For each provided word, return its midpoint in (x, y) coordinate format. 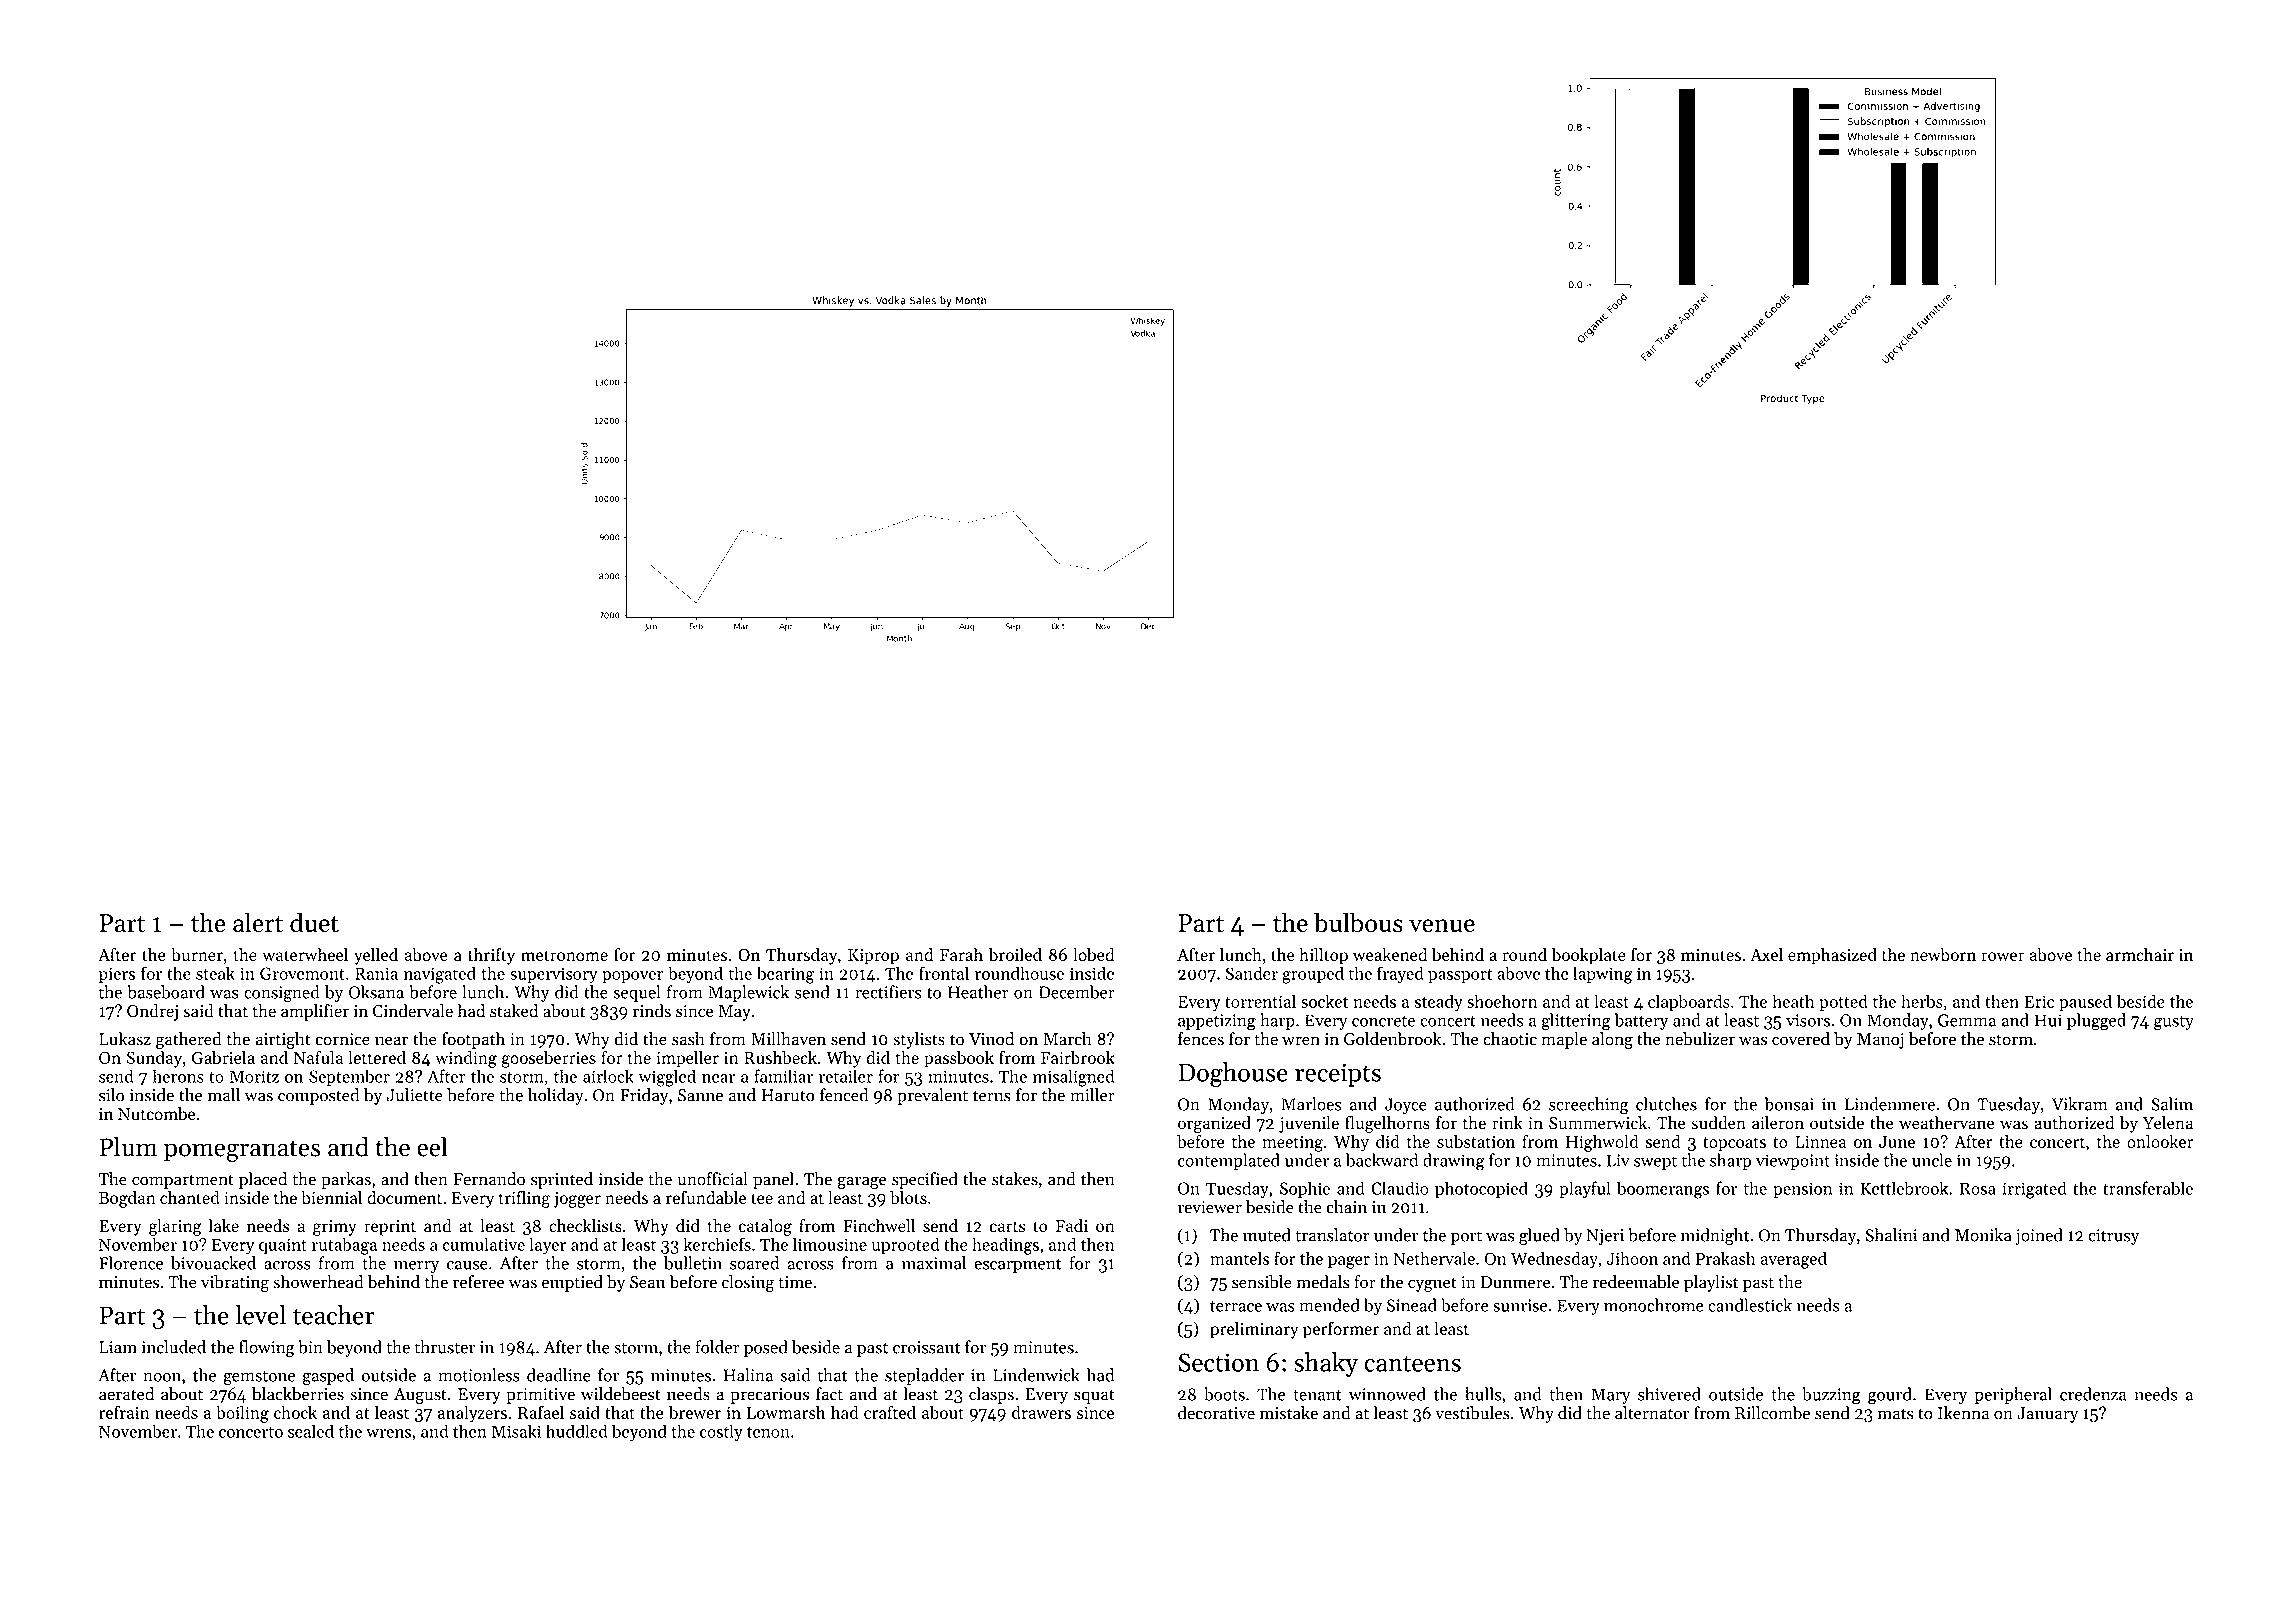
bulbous (1358, 922)
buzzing (1831, 1396)
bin (310, 1347)
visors (1808, 1020)
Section (1218, 1362)
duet (314, 922)
